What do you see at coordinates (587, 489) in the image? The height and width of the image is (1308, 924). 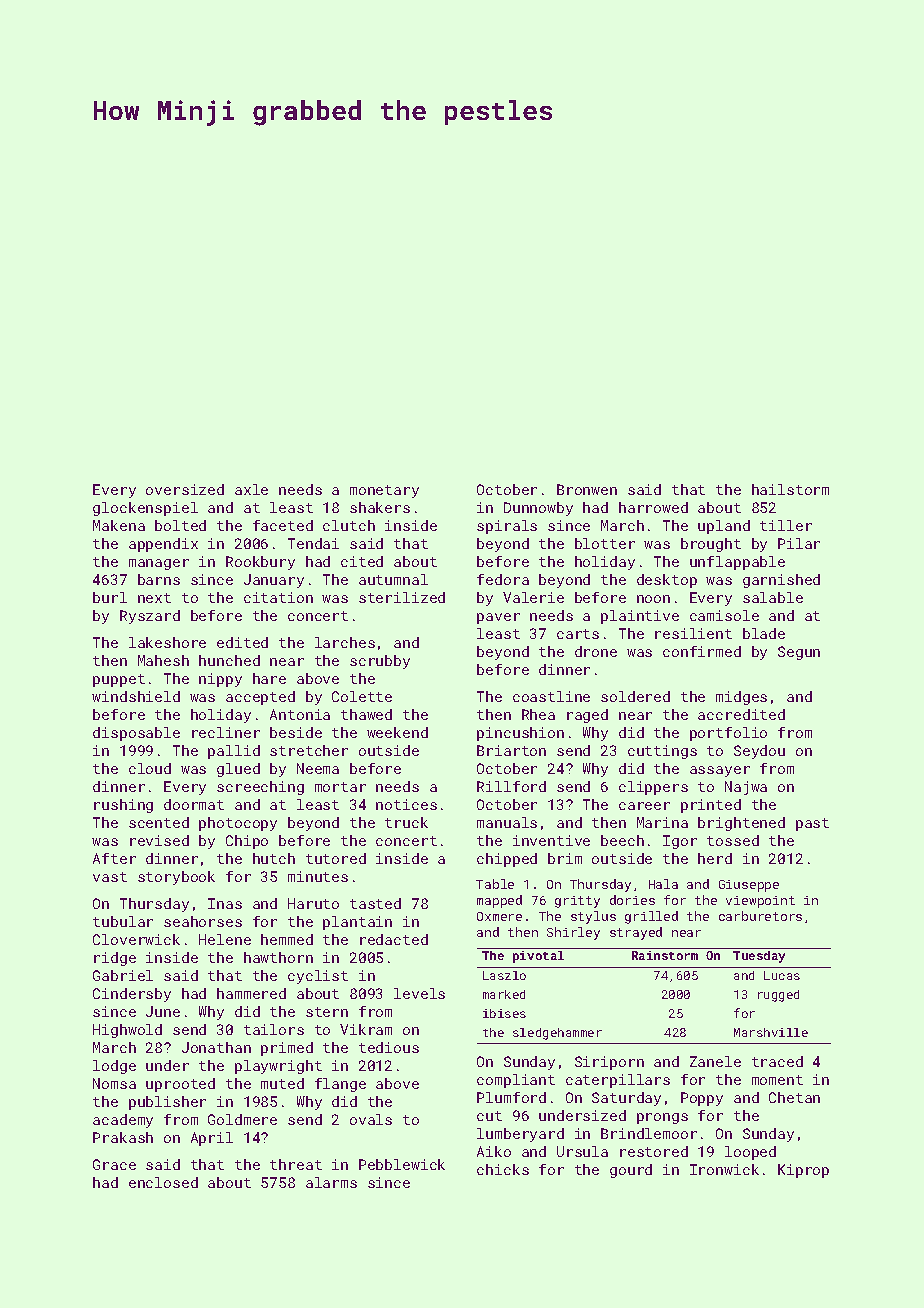 I see `Bronwen` at bounding box center [587, 489].
